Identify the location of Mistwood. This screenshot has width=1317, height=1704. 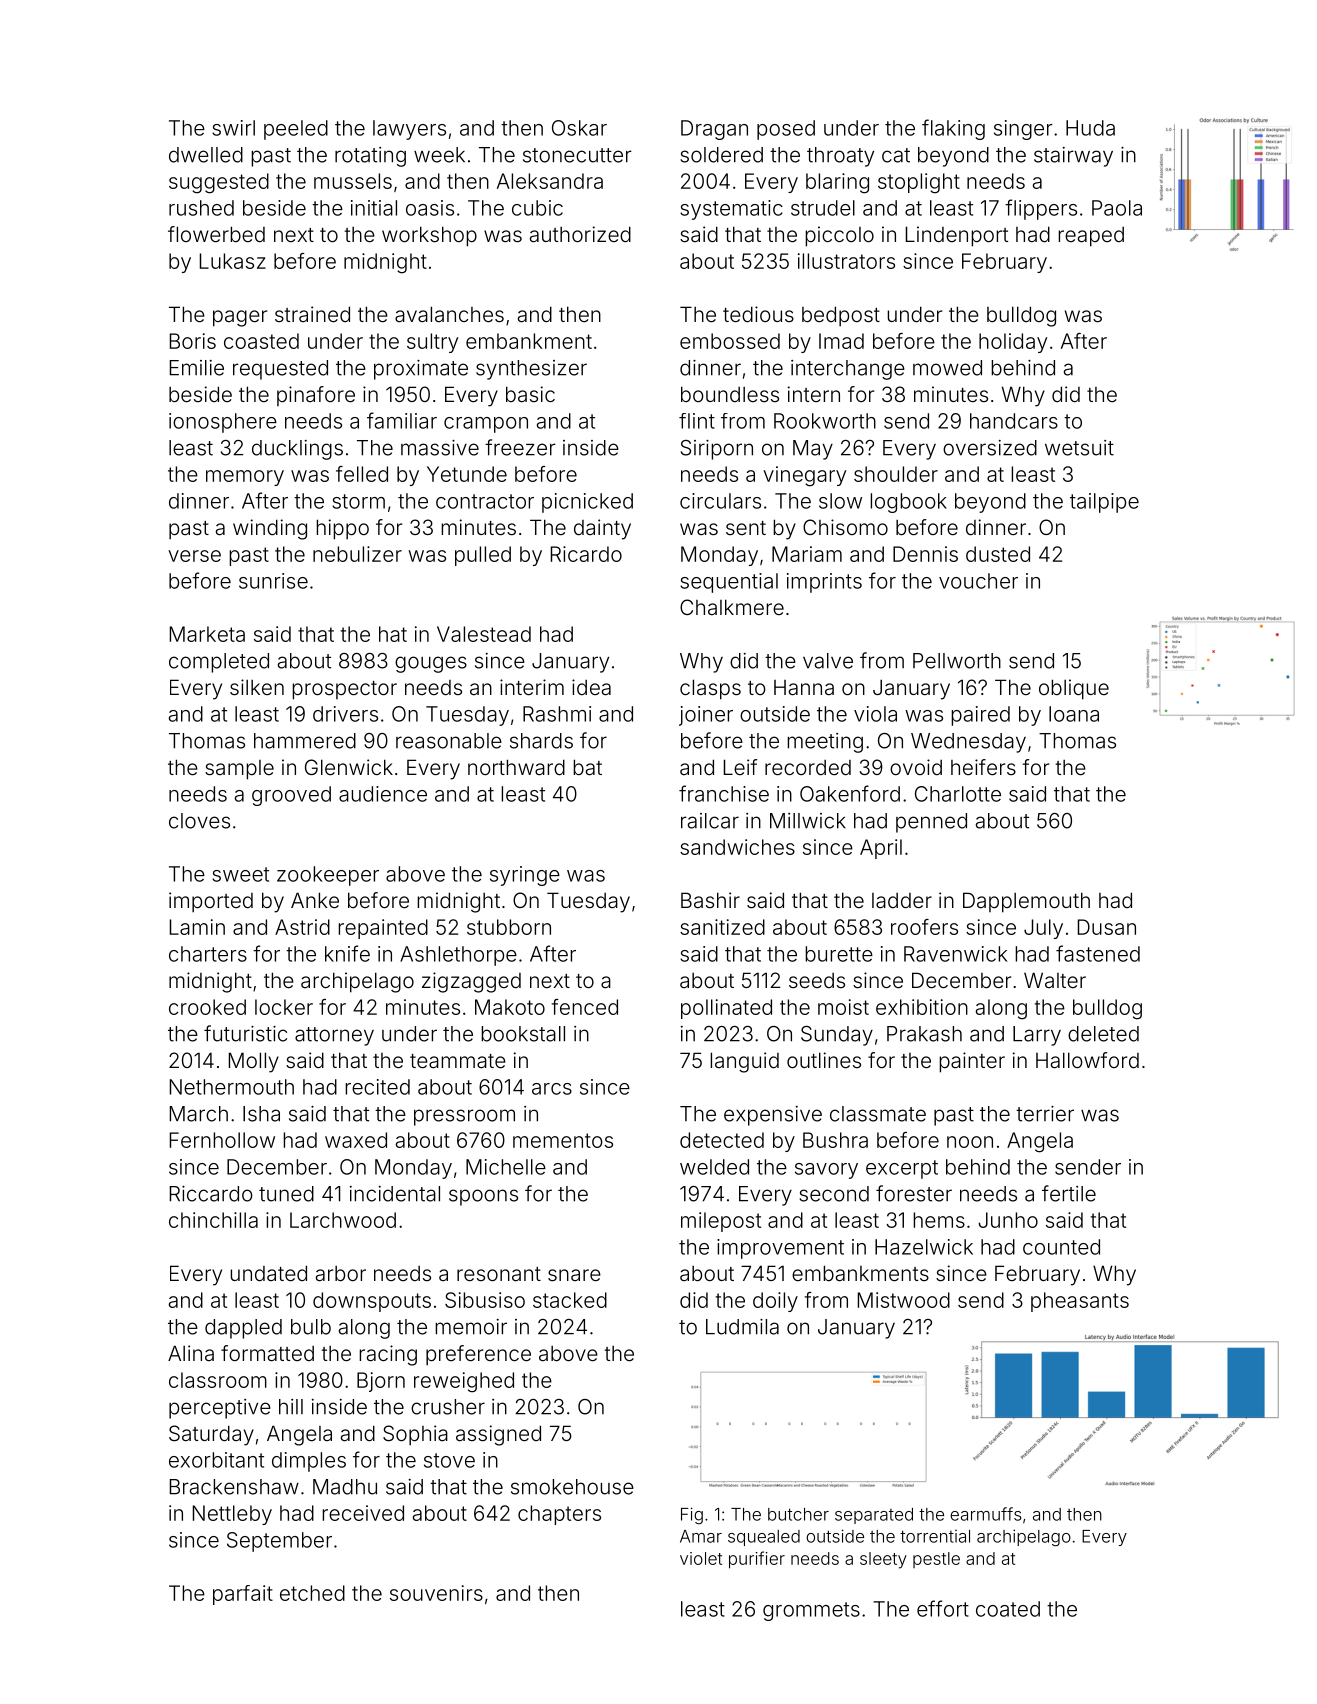
(904, 1300).
